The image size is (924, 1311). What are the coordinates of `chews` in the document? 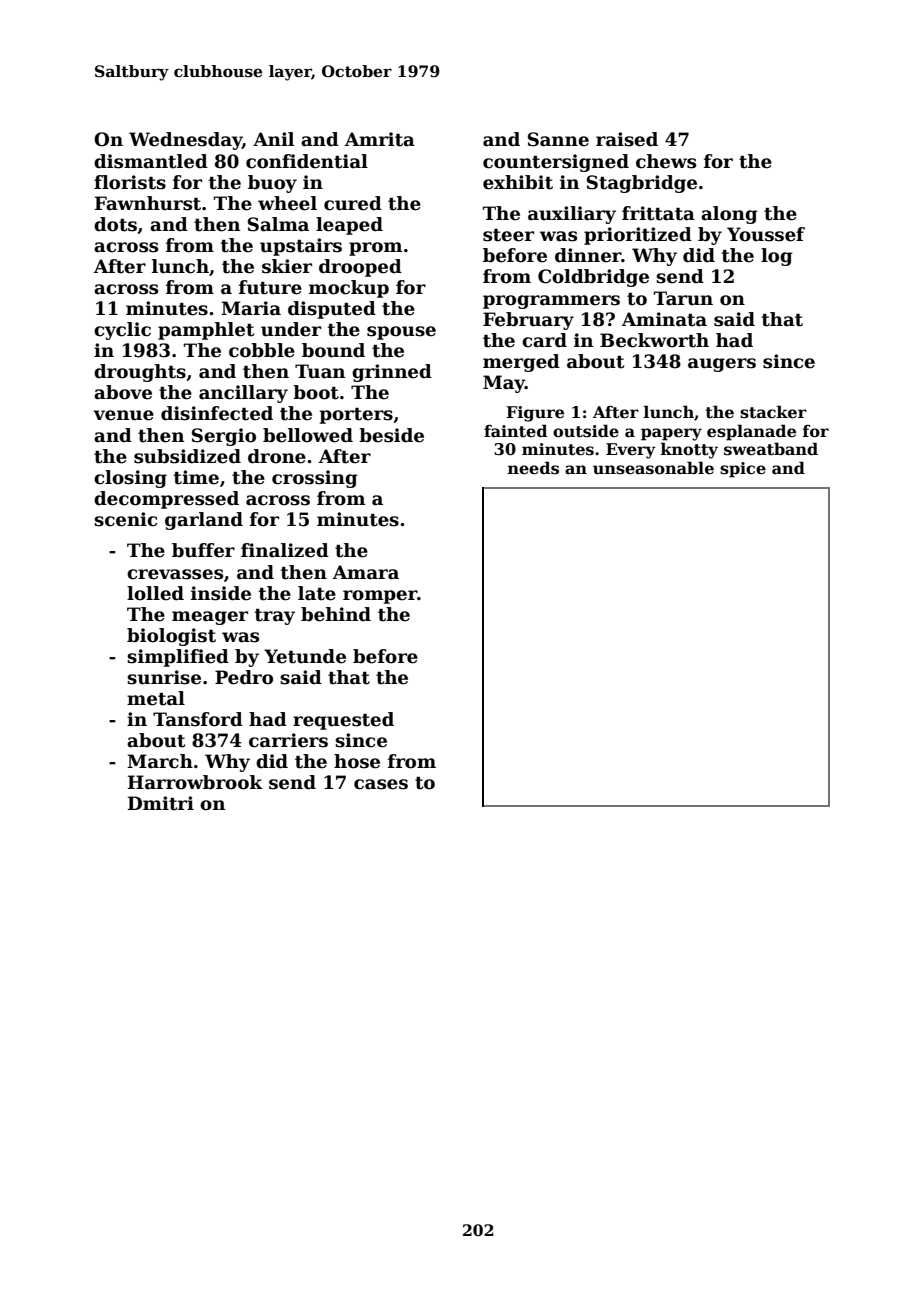 It's located at (666, 161).
